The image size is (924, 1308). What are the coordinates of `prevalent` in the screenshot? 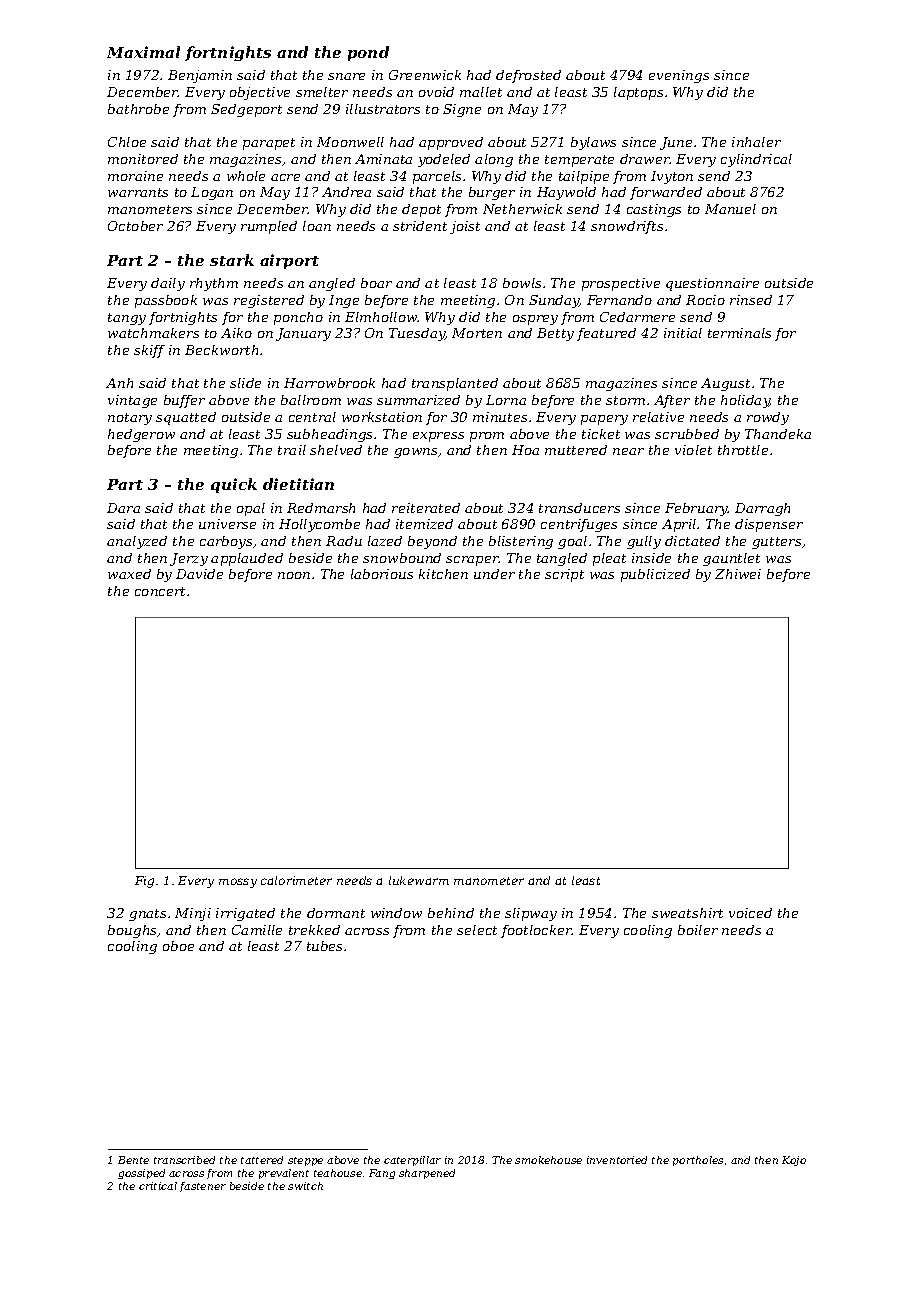 It's located at (284, 1174).
